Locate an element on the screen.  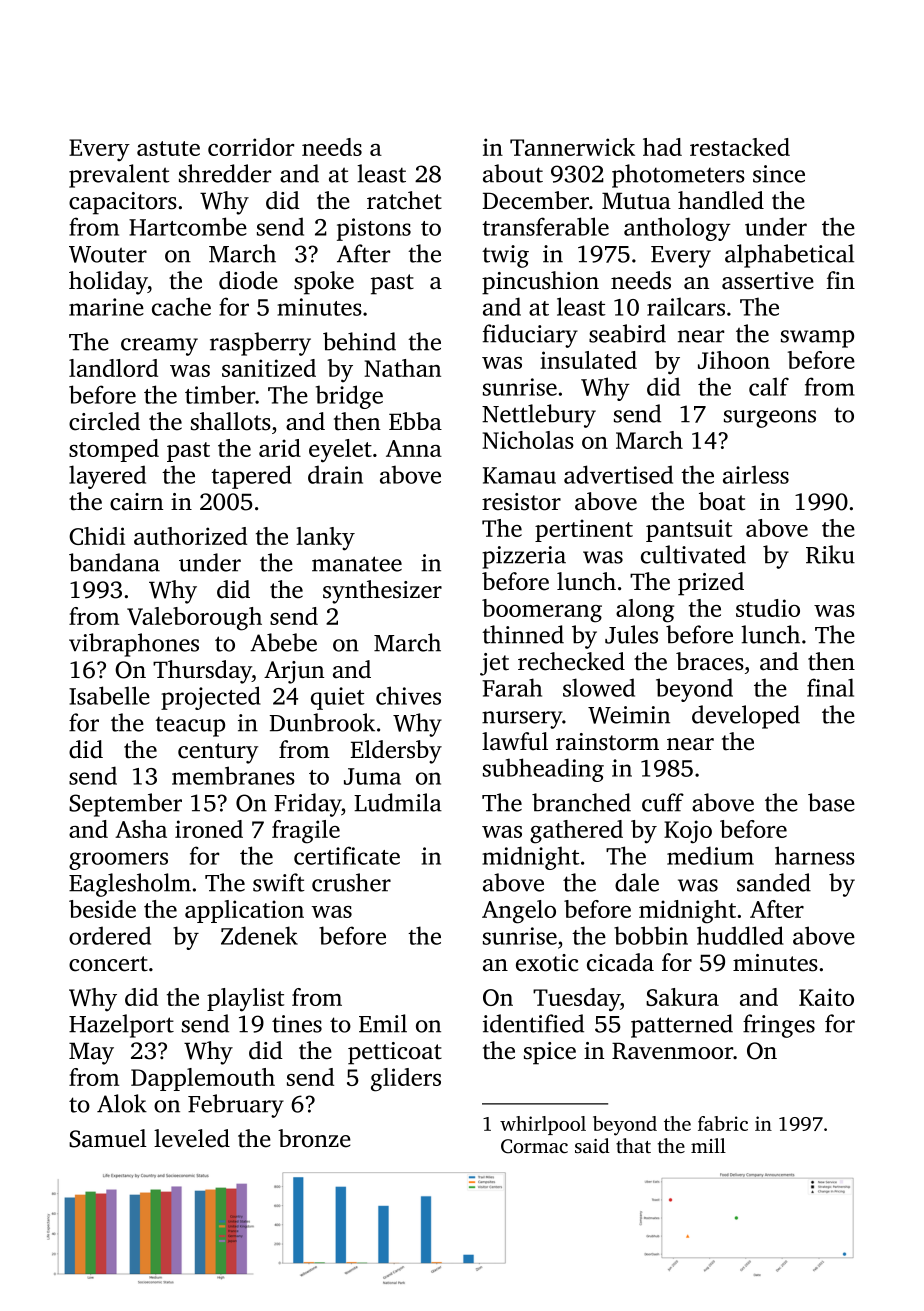
landlord is located at coordinates (113, 368).
